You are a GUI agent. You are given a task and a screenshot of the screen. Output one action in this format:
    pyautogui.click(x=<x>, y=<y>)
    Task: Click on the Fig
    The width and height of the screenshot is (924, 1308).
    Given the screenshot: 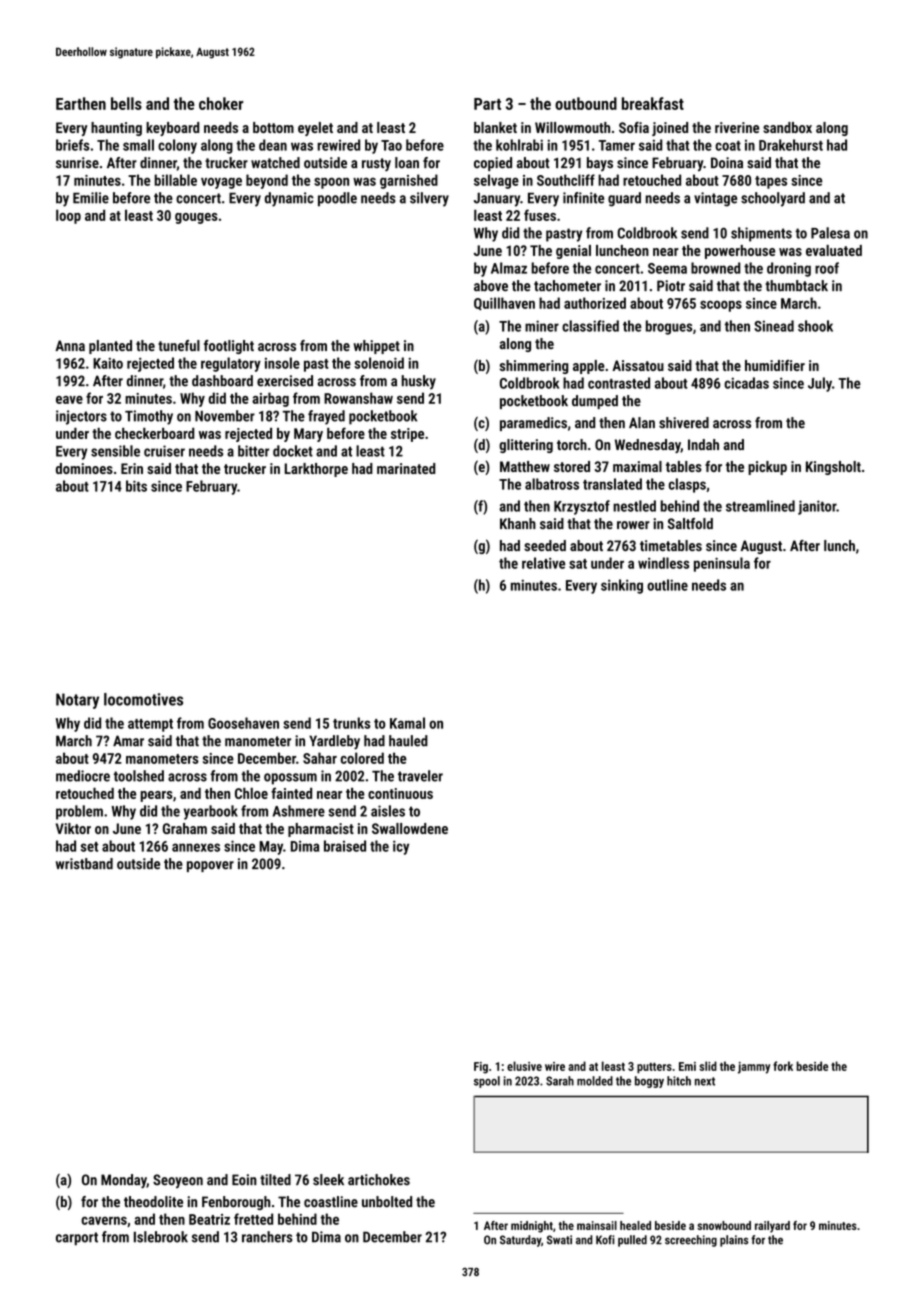 What is the action you would take?
    pyautogui.click(x=481, y=1068)
